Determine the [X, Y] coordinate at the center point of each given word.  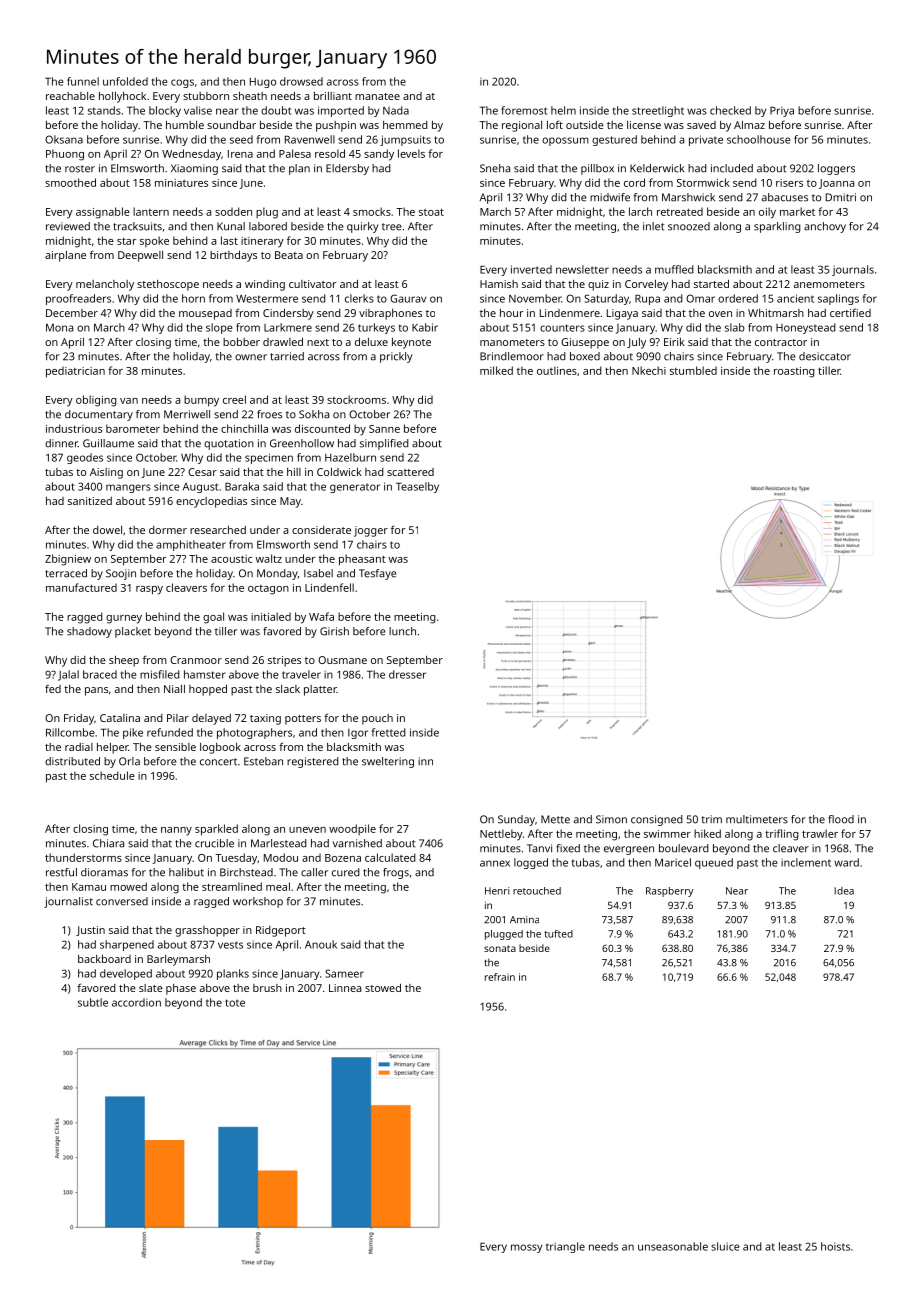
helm [563, 110]
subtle [93, 1002]
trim [712, 819]
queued [714, 863]
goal [213, 618]
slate [151, 988]
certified [850, 312]
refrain [500, 977]
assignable [103, 213]
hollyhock [122, 97]
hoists [835, 1246]
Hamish [499, 284]
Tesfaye [378, 574]
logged [531, 863]
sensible [175, 747]
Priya [782, 111]
